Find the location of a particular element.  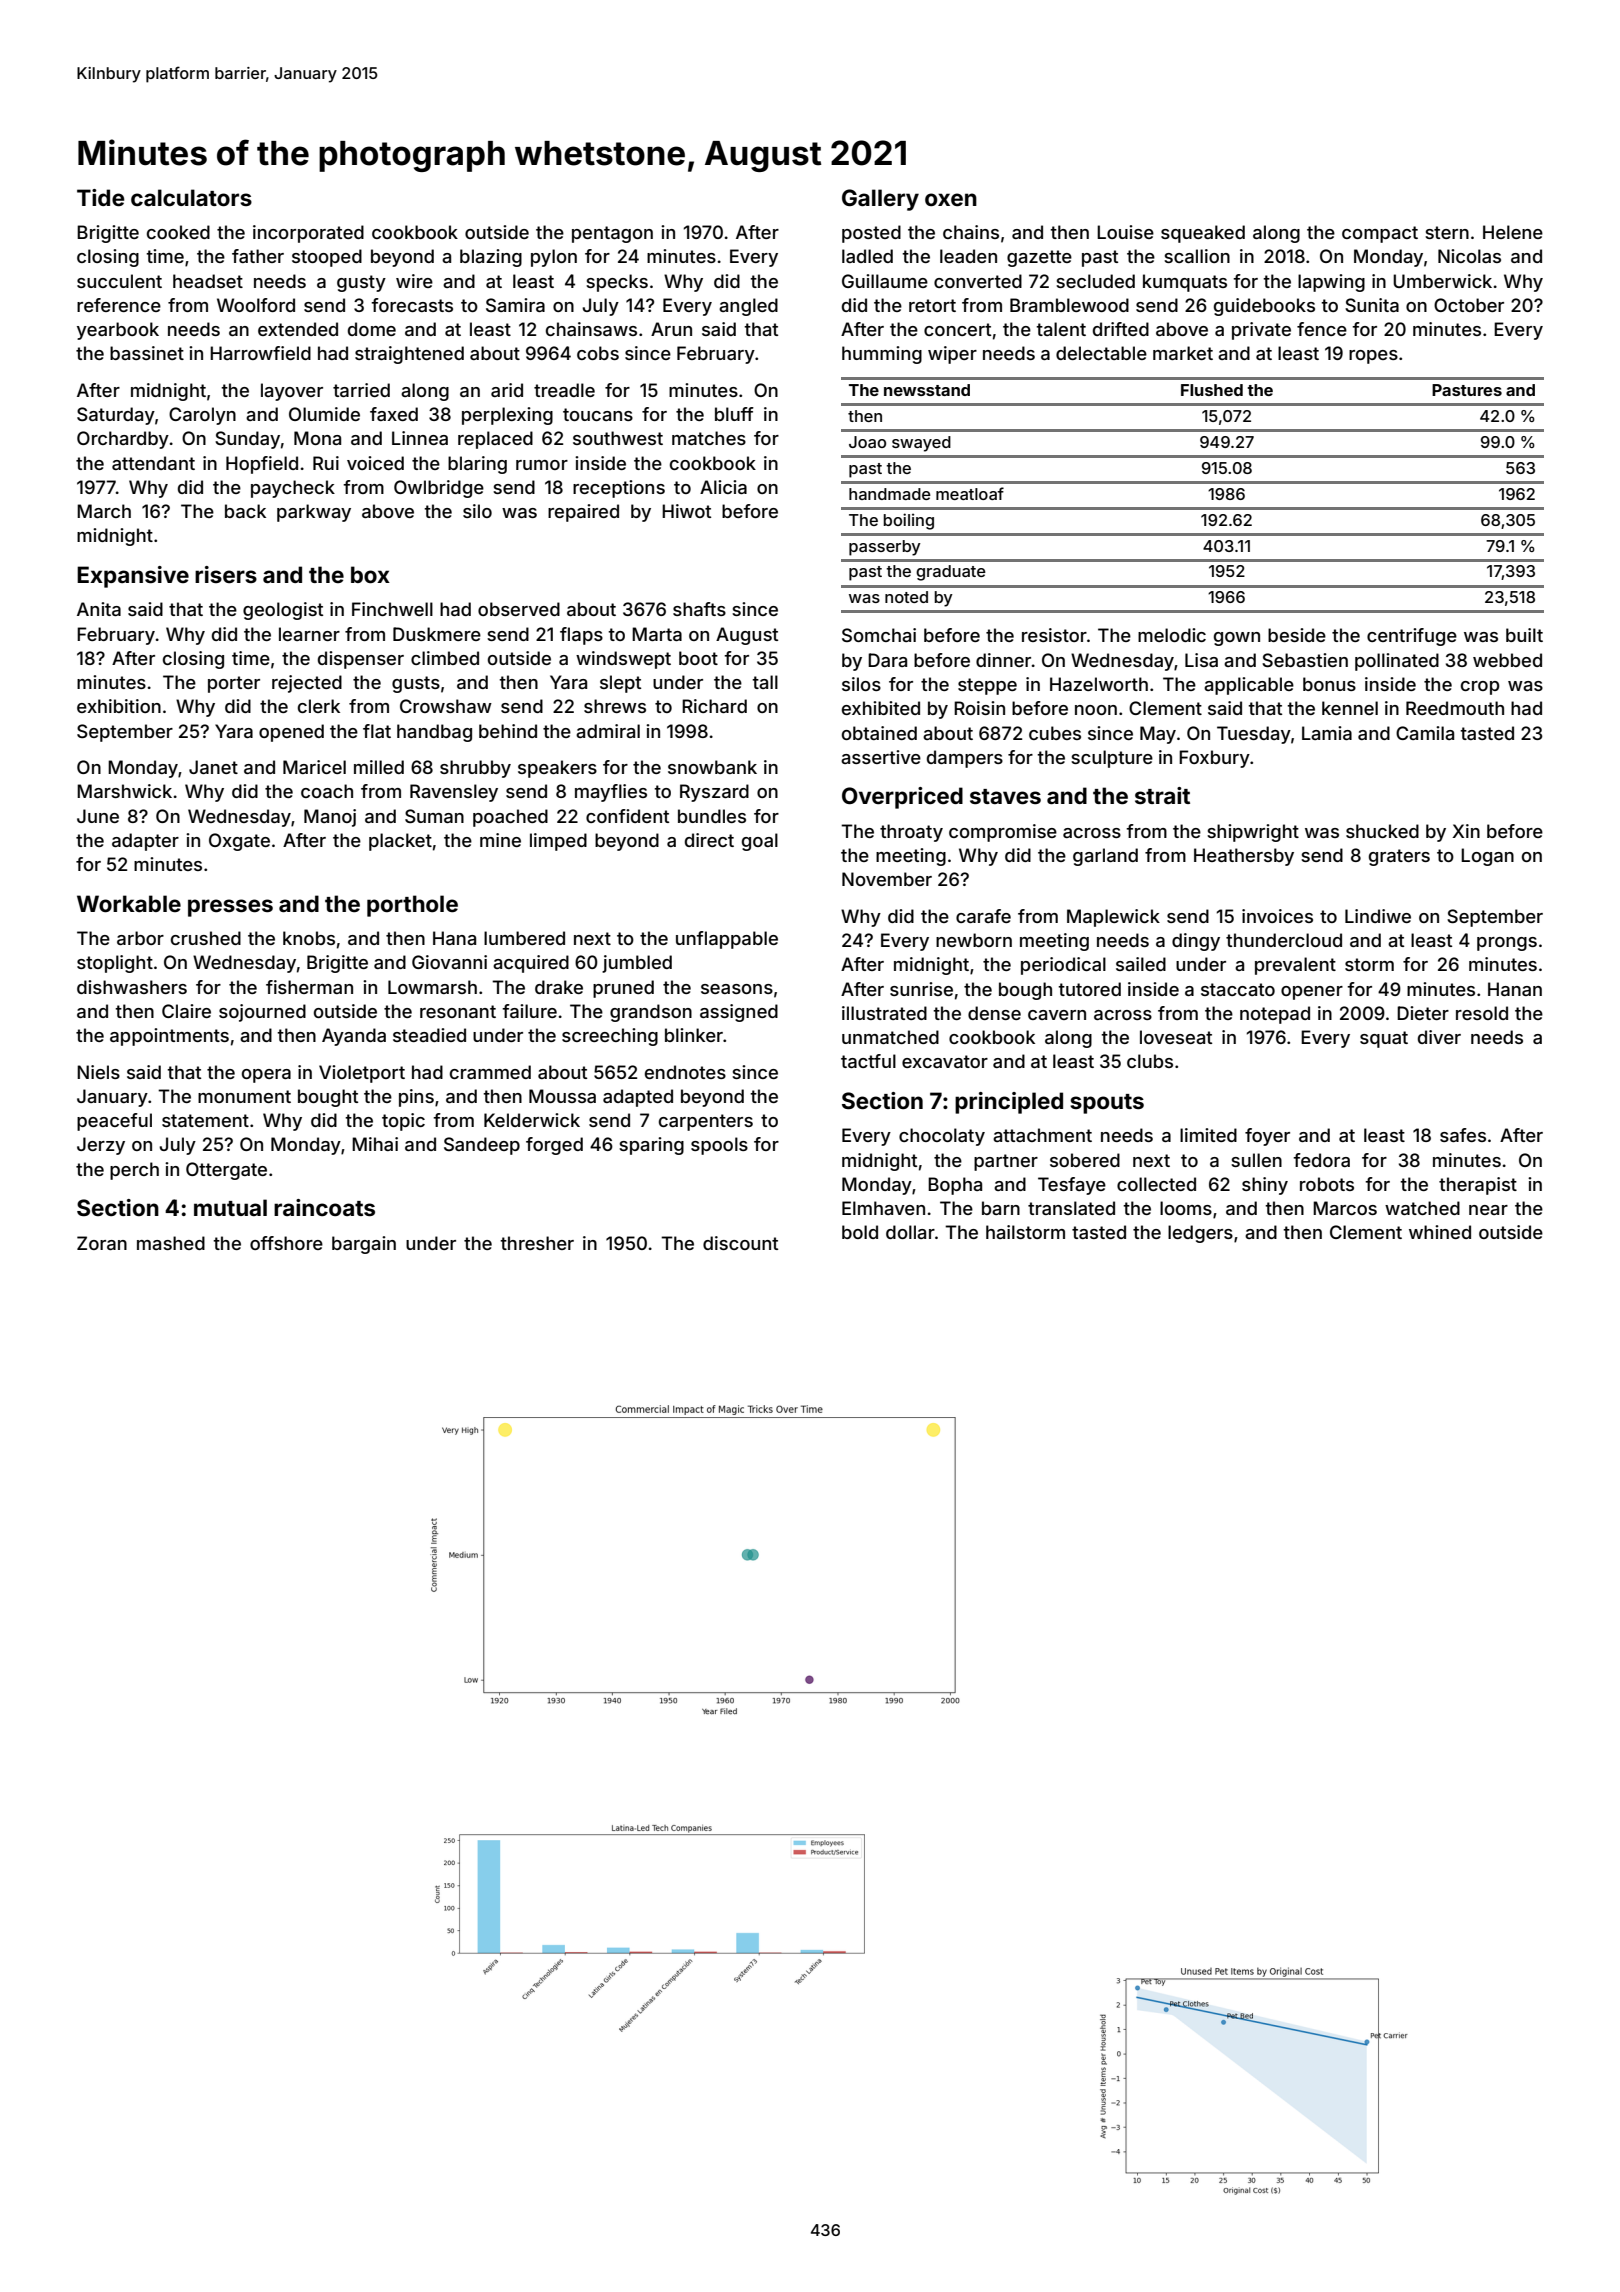

meatloaf is located at coordinates (970, 493).
